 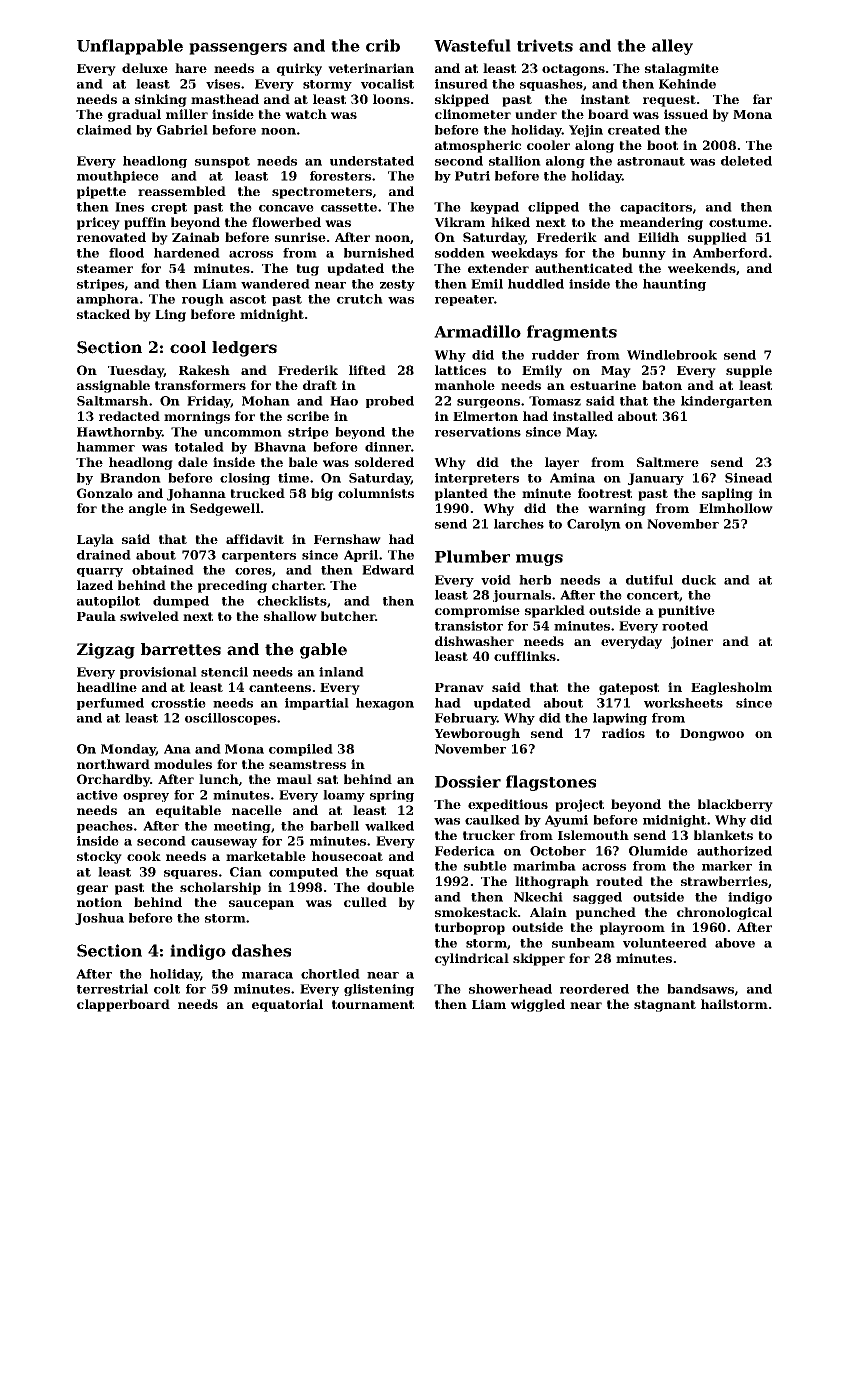 I want to click on lunch, so click(x=219, y=779).
